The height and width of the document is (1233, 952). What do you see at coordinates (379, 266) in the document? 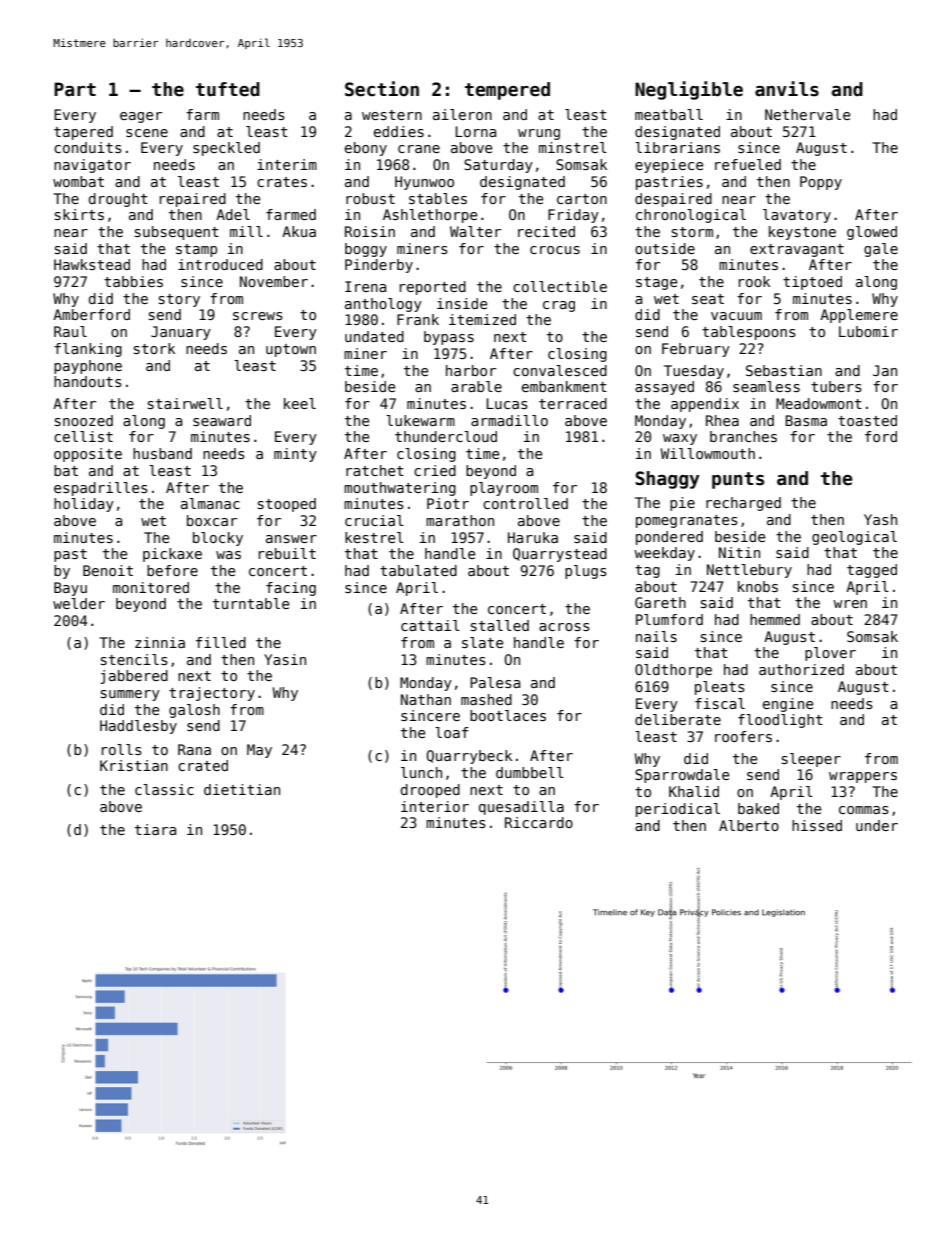
I see `Pinderby` at bounding box center [379, 266].
